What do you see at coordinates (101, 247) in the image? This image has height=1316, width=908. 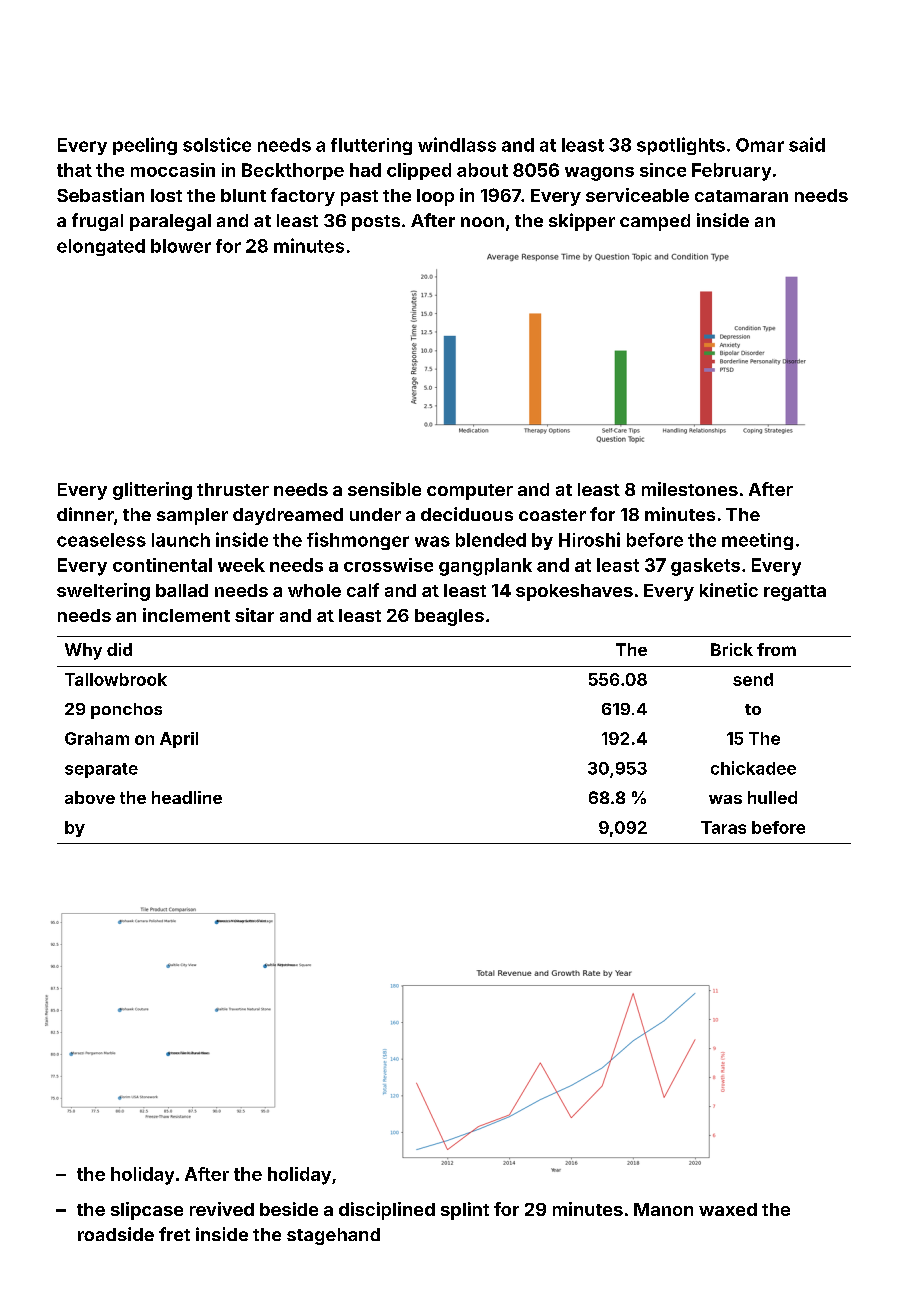 I see `elongated` at bounding box center [101, 247].
